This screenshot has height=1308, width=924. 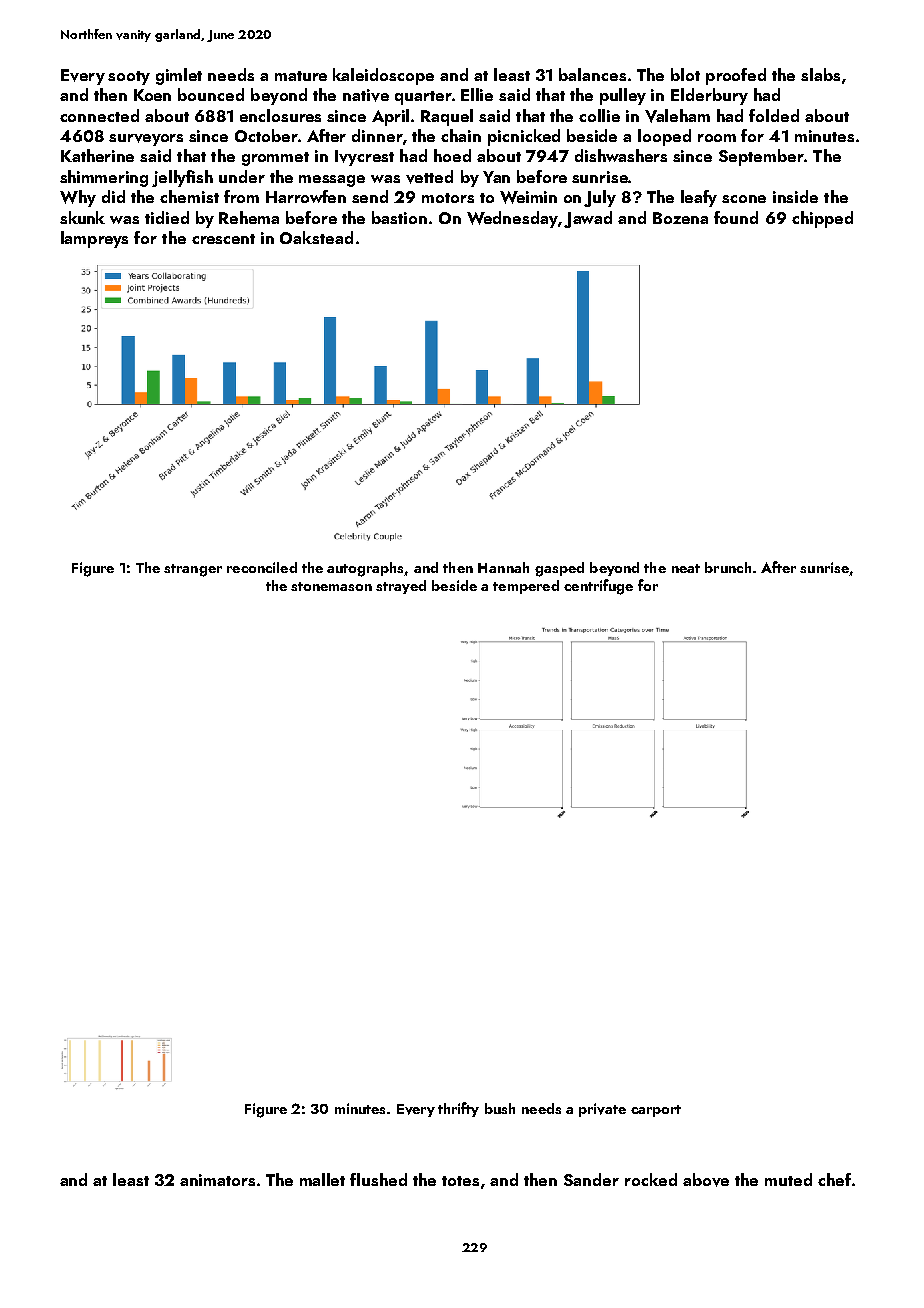 What do you see at coordinates (129, 78) in the screenshot?
I see `sooty` at bounding box center [129, 78].
